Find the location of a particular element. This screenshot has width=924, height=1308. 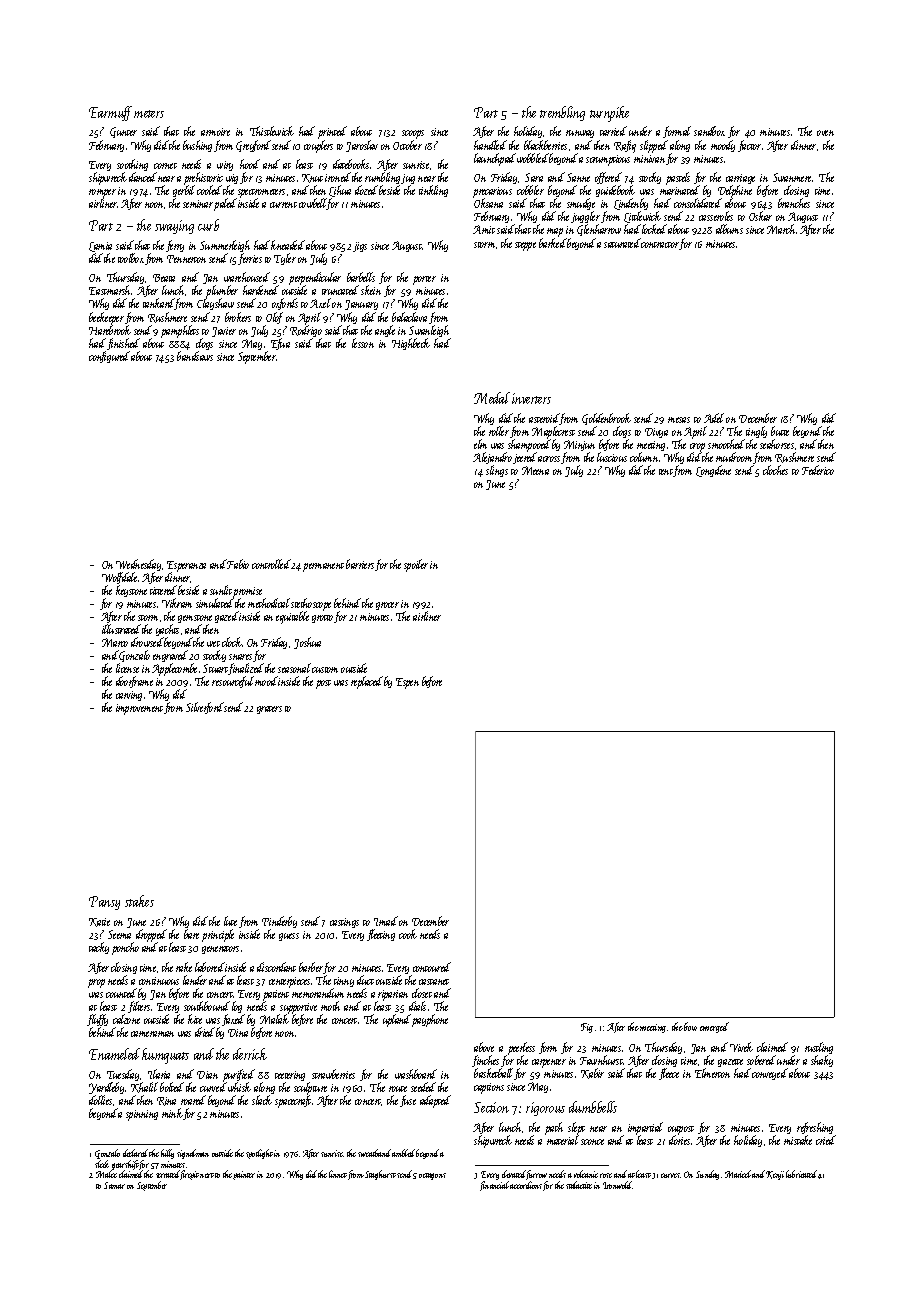

derrick is located at coordinates (250, 1054).
